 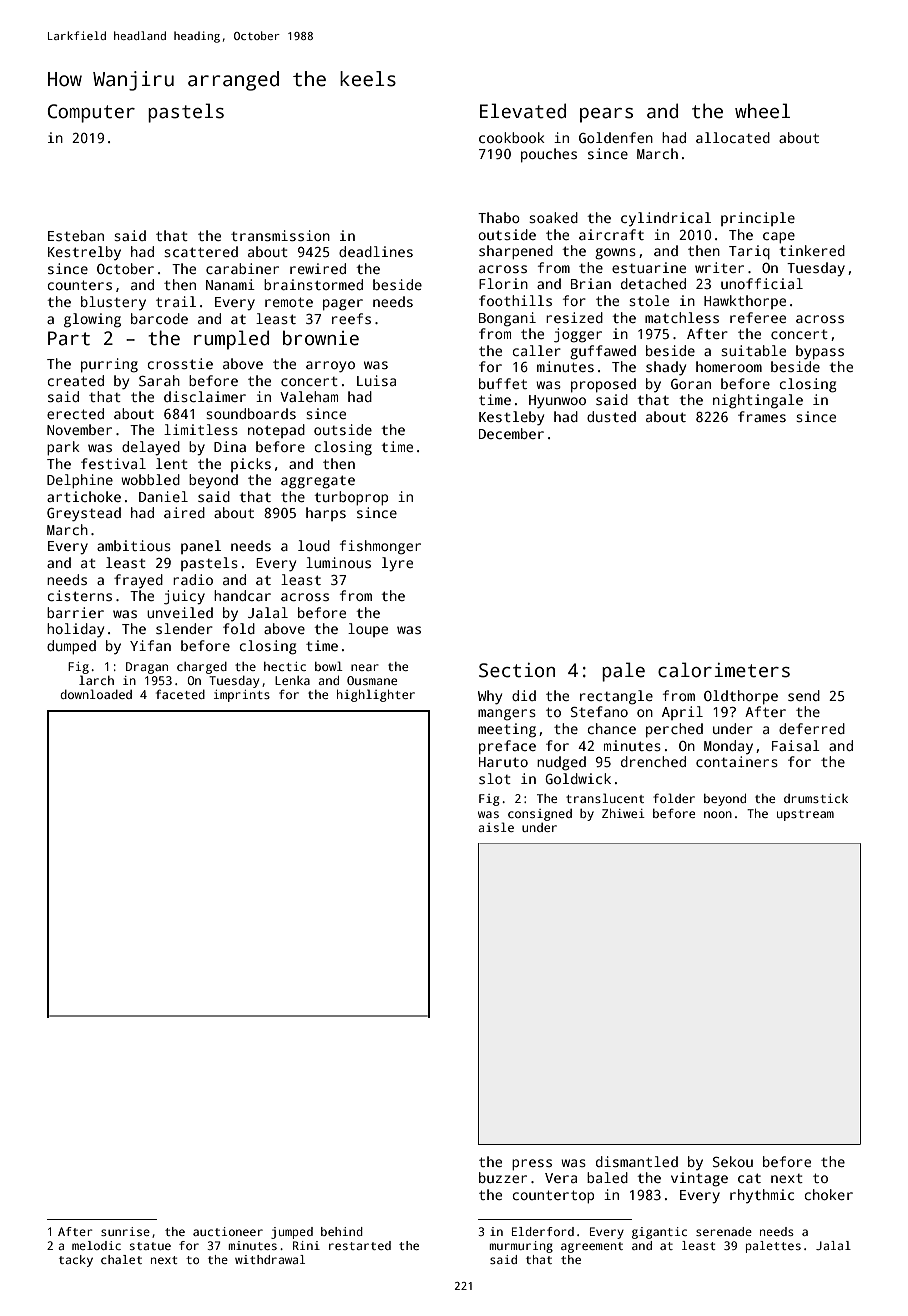 What do you see at coordinates (540, 815) in the page?
I see `consigned` at bounding box center [540, 815].
